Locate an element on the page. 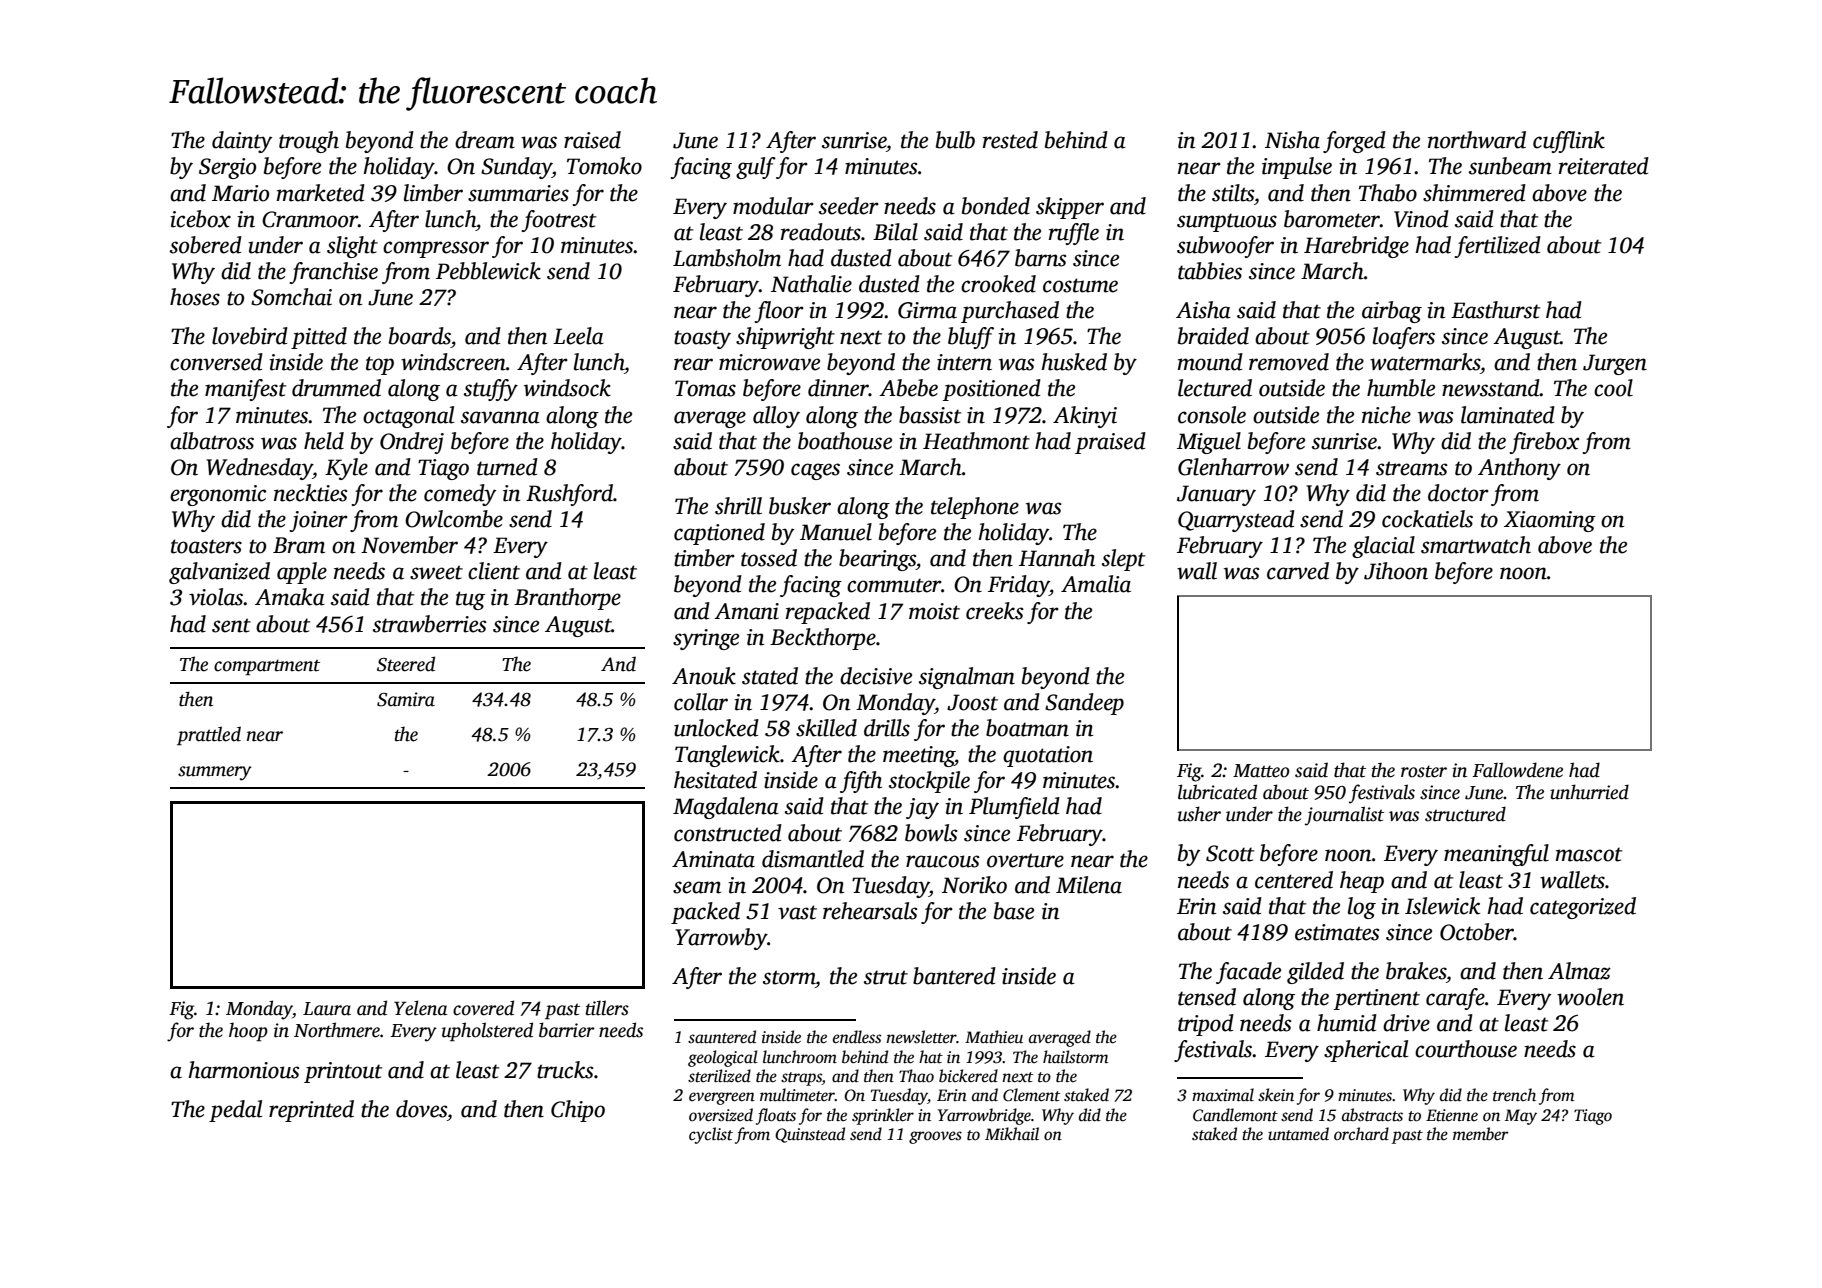  Steered is located at coordinates (406, 664).
